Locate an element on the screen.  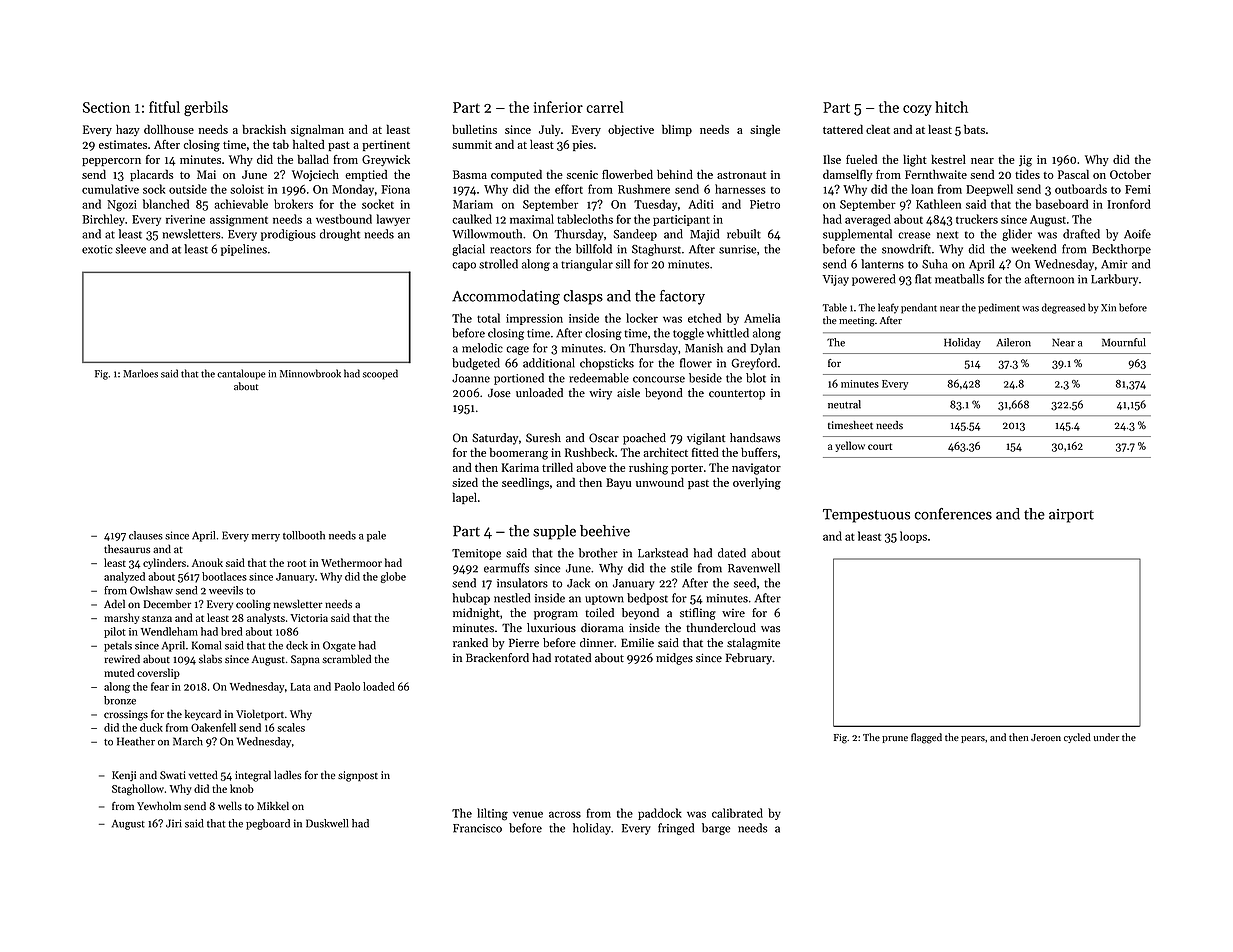
prune is located at coordinates (895, 739).
